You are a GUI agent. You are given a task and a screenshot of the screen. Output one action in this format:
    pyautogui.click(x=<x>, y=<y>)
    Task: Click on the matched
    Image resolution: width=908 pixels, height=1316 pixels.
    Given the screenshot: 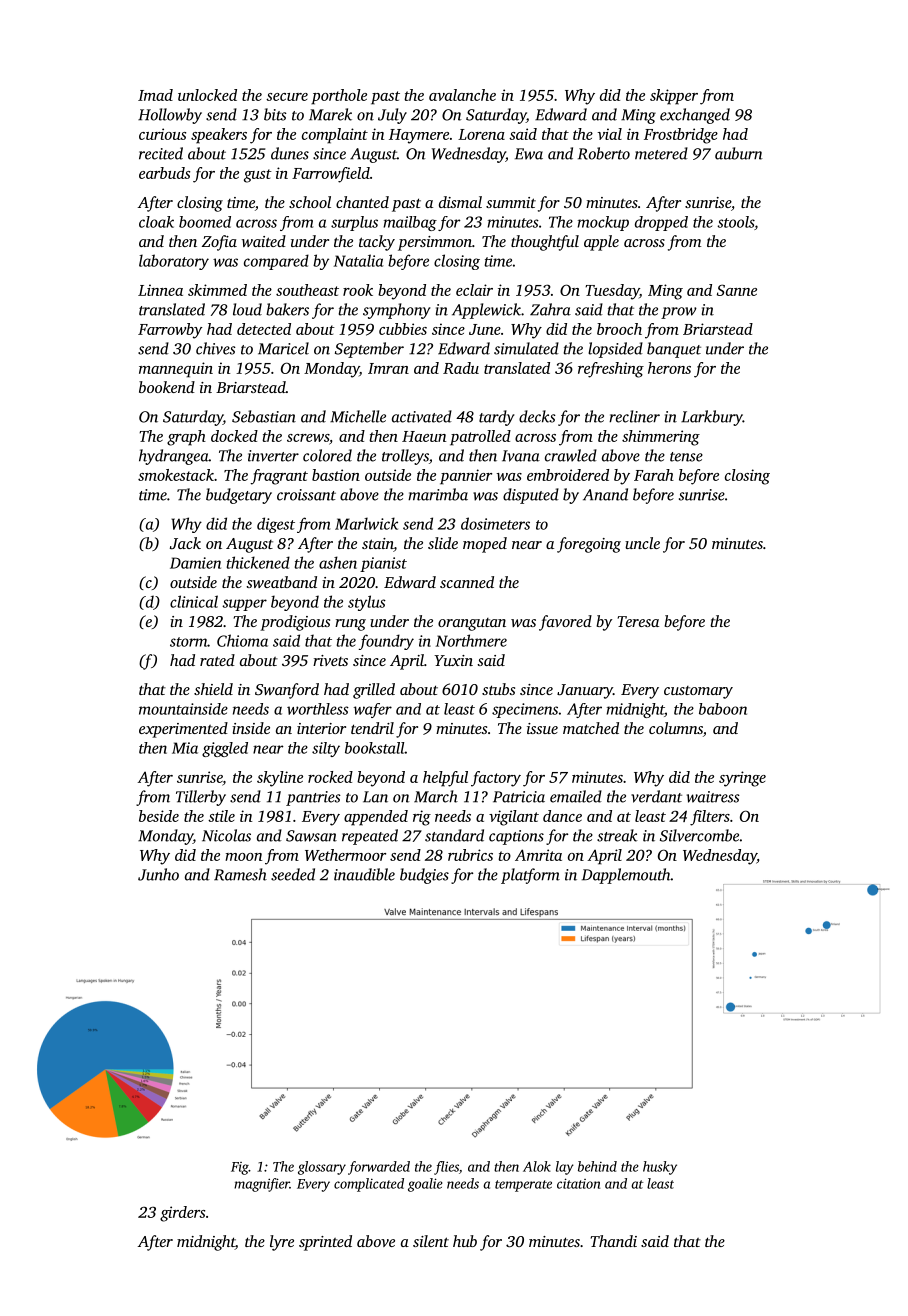 What is the action you would take?
    pyautogui.click(x=591, y=728)
